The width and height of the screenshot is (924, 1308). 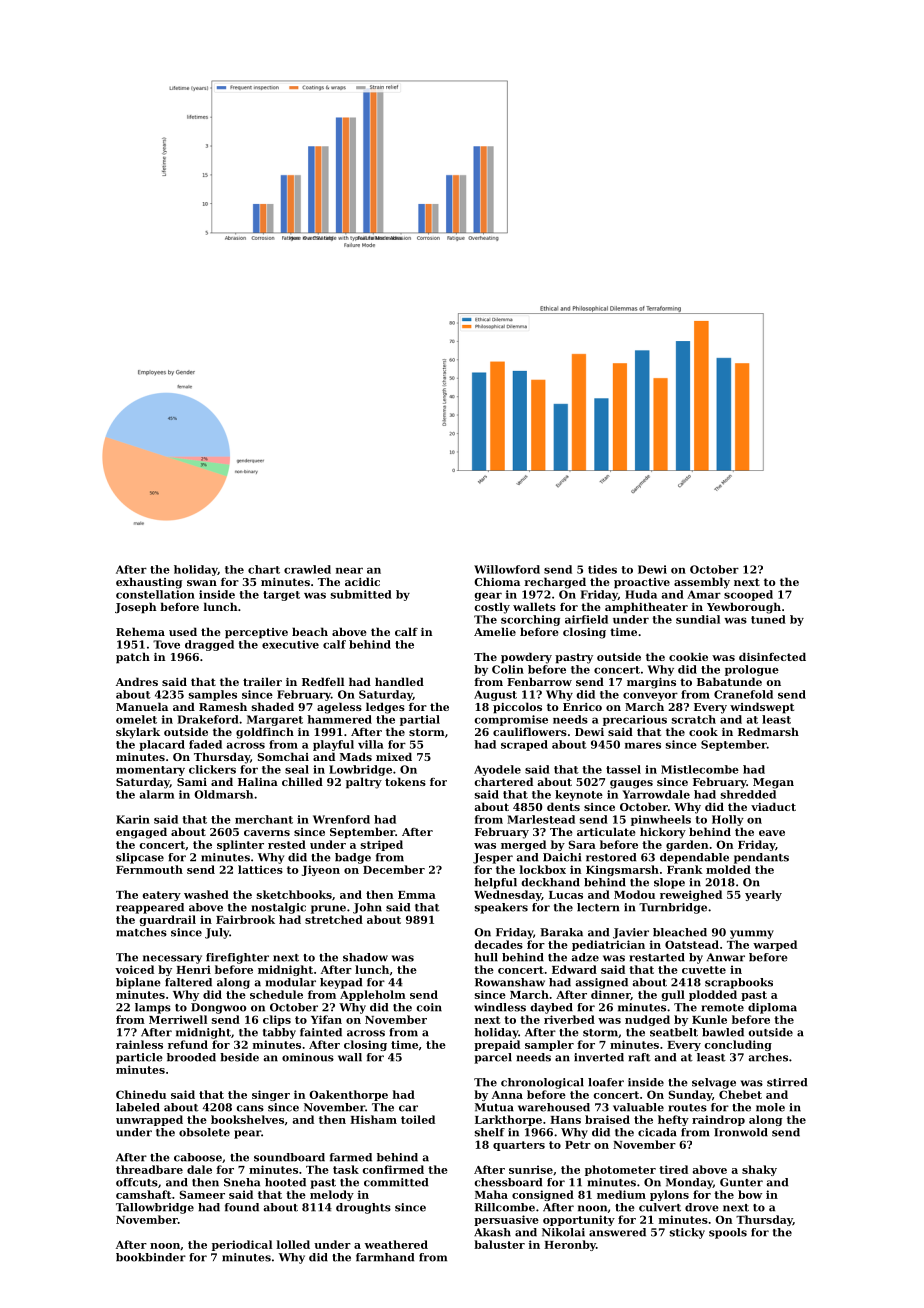 What do you see at coordinates (542, 1083) in the screenshot?
I see `chronological` at bounding box center [542, 1083].
